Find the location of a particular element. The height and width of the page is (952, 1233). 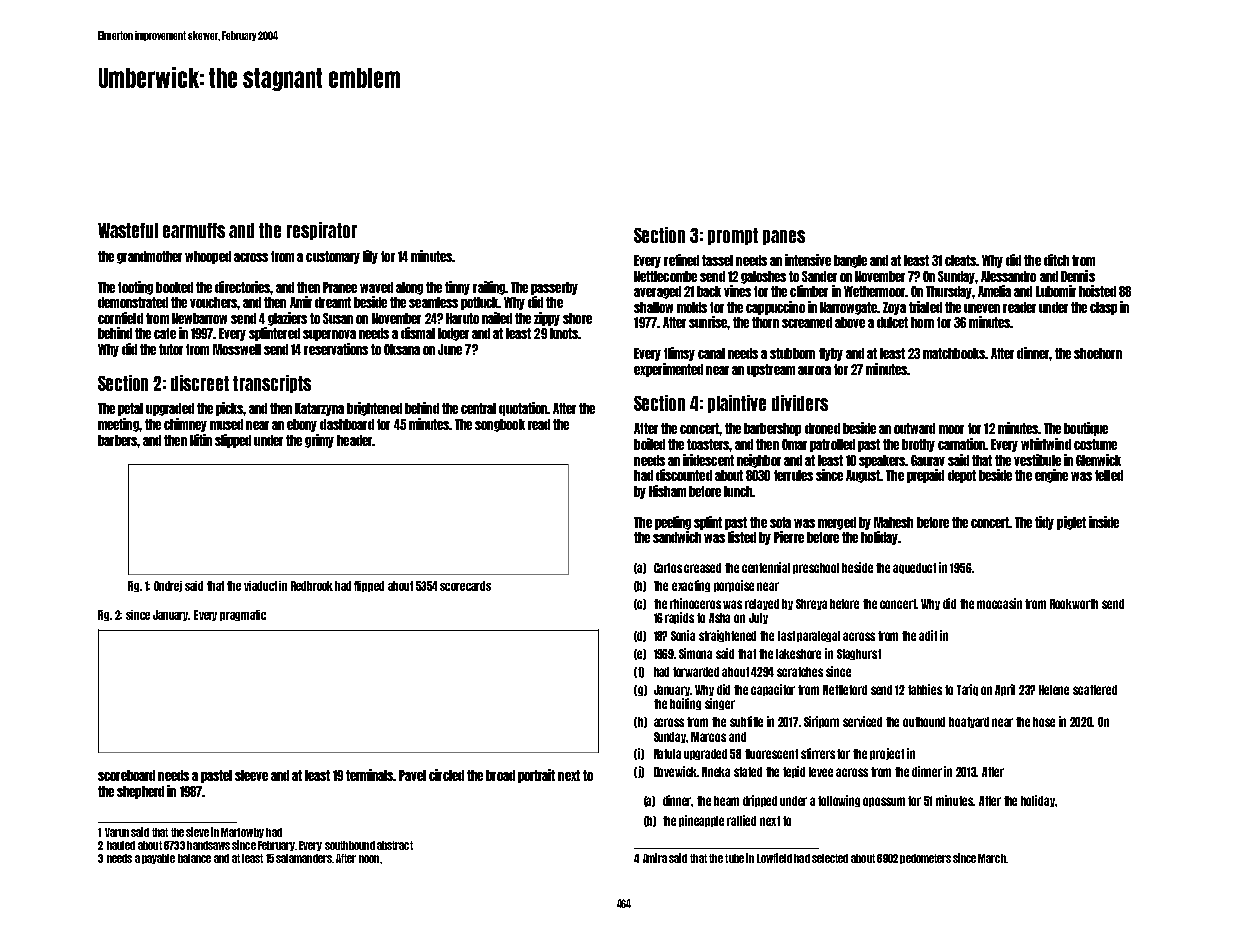

circled is located at coordinates (446, 775).
